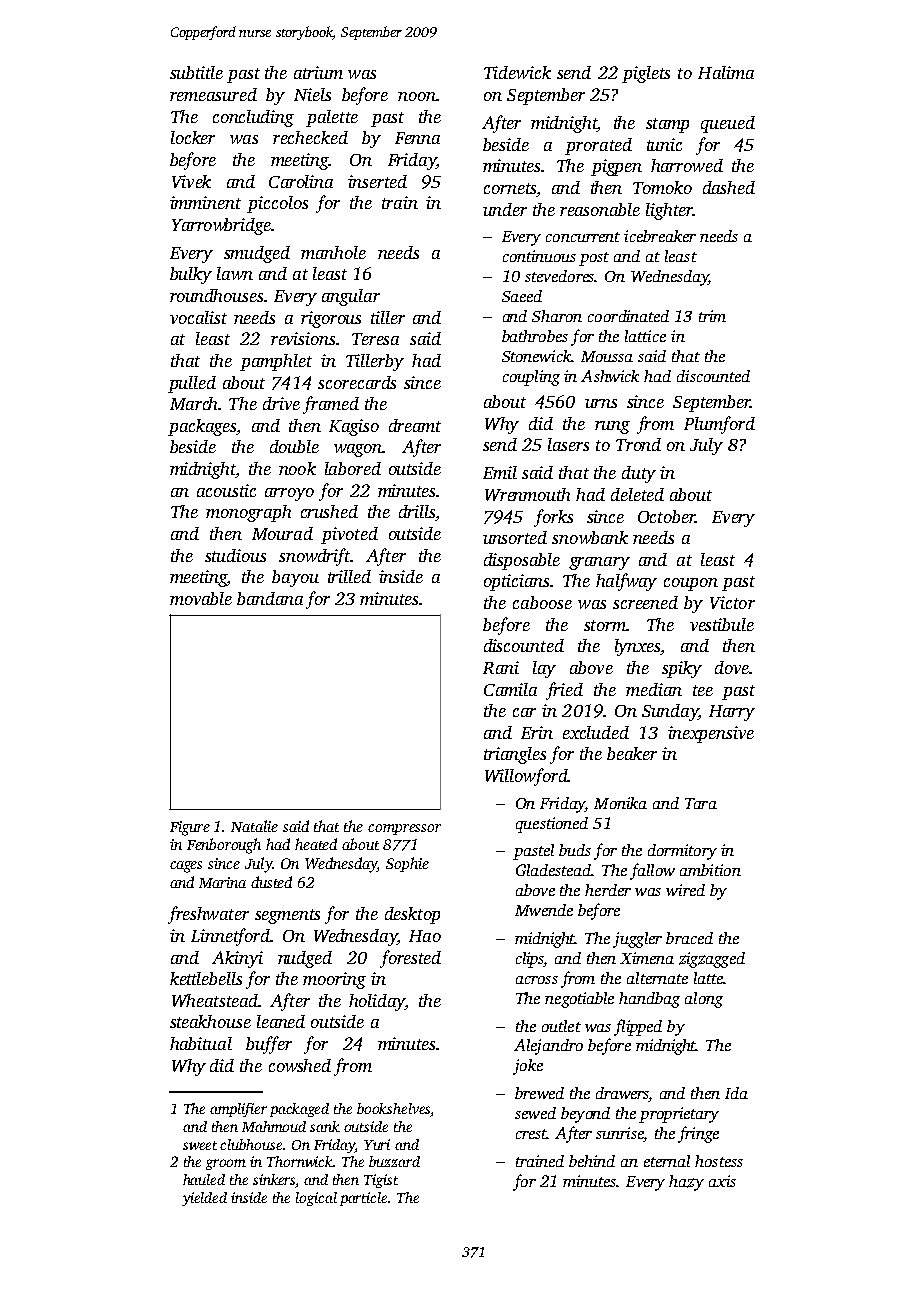  What do you see at coordinates (501, 667) in the screenshot?
I see `Rani` at bounding box center [501, 667].
